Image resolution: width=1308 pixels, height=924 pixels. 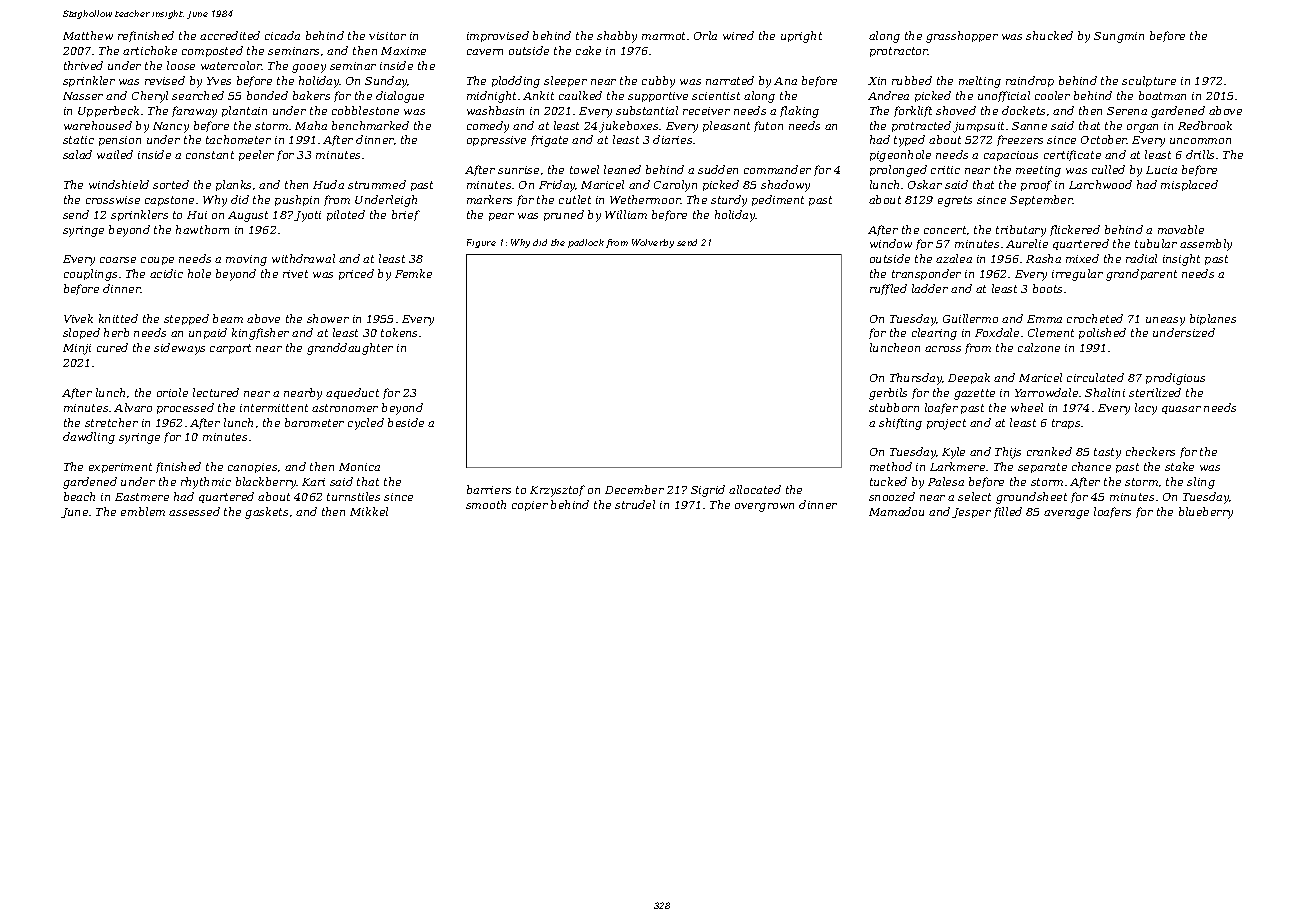 I want to click on sculpture, so click(x=1149, y=81).
